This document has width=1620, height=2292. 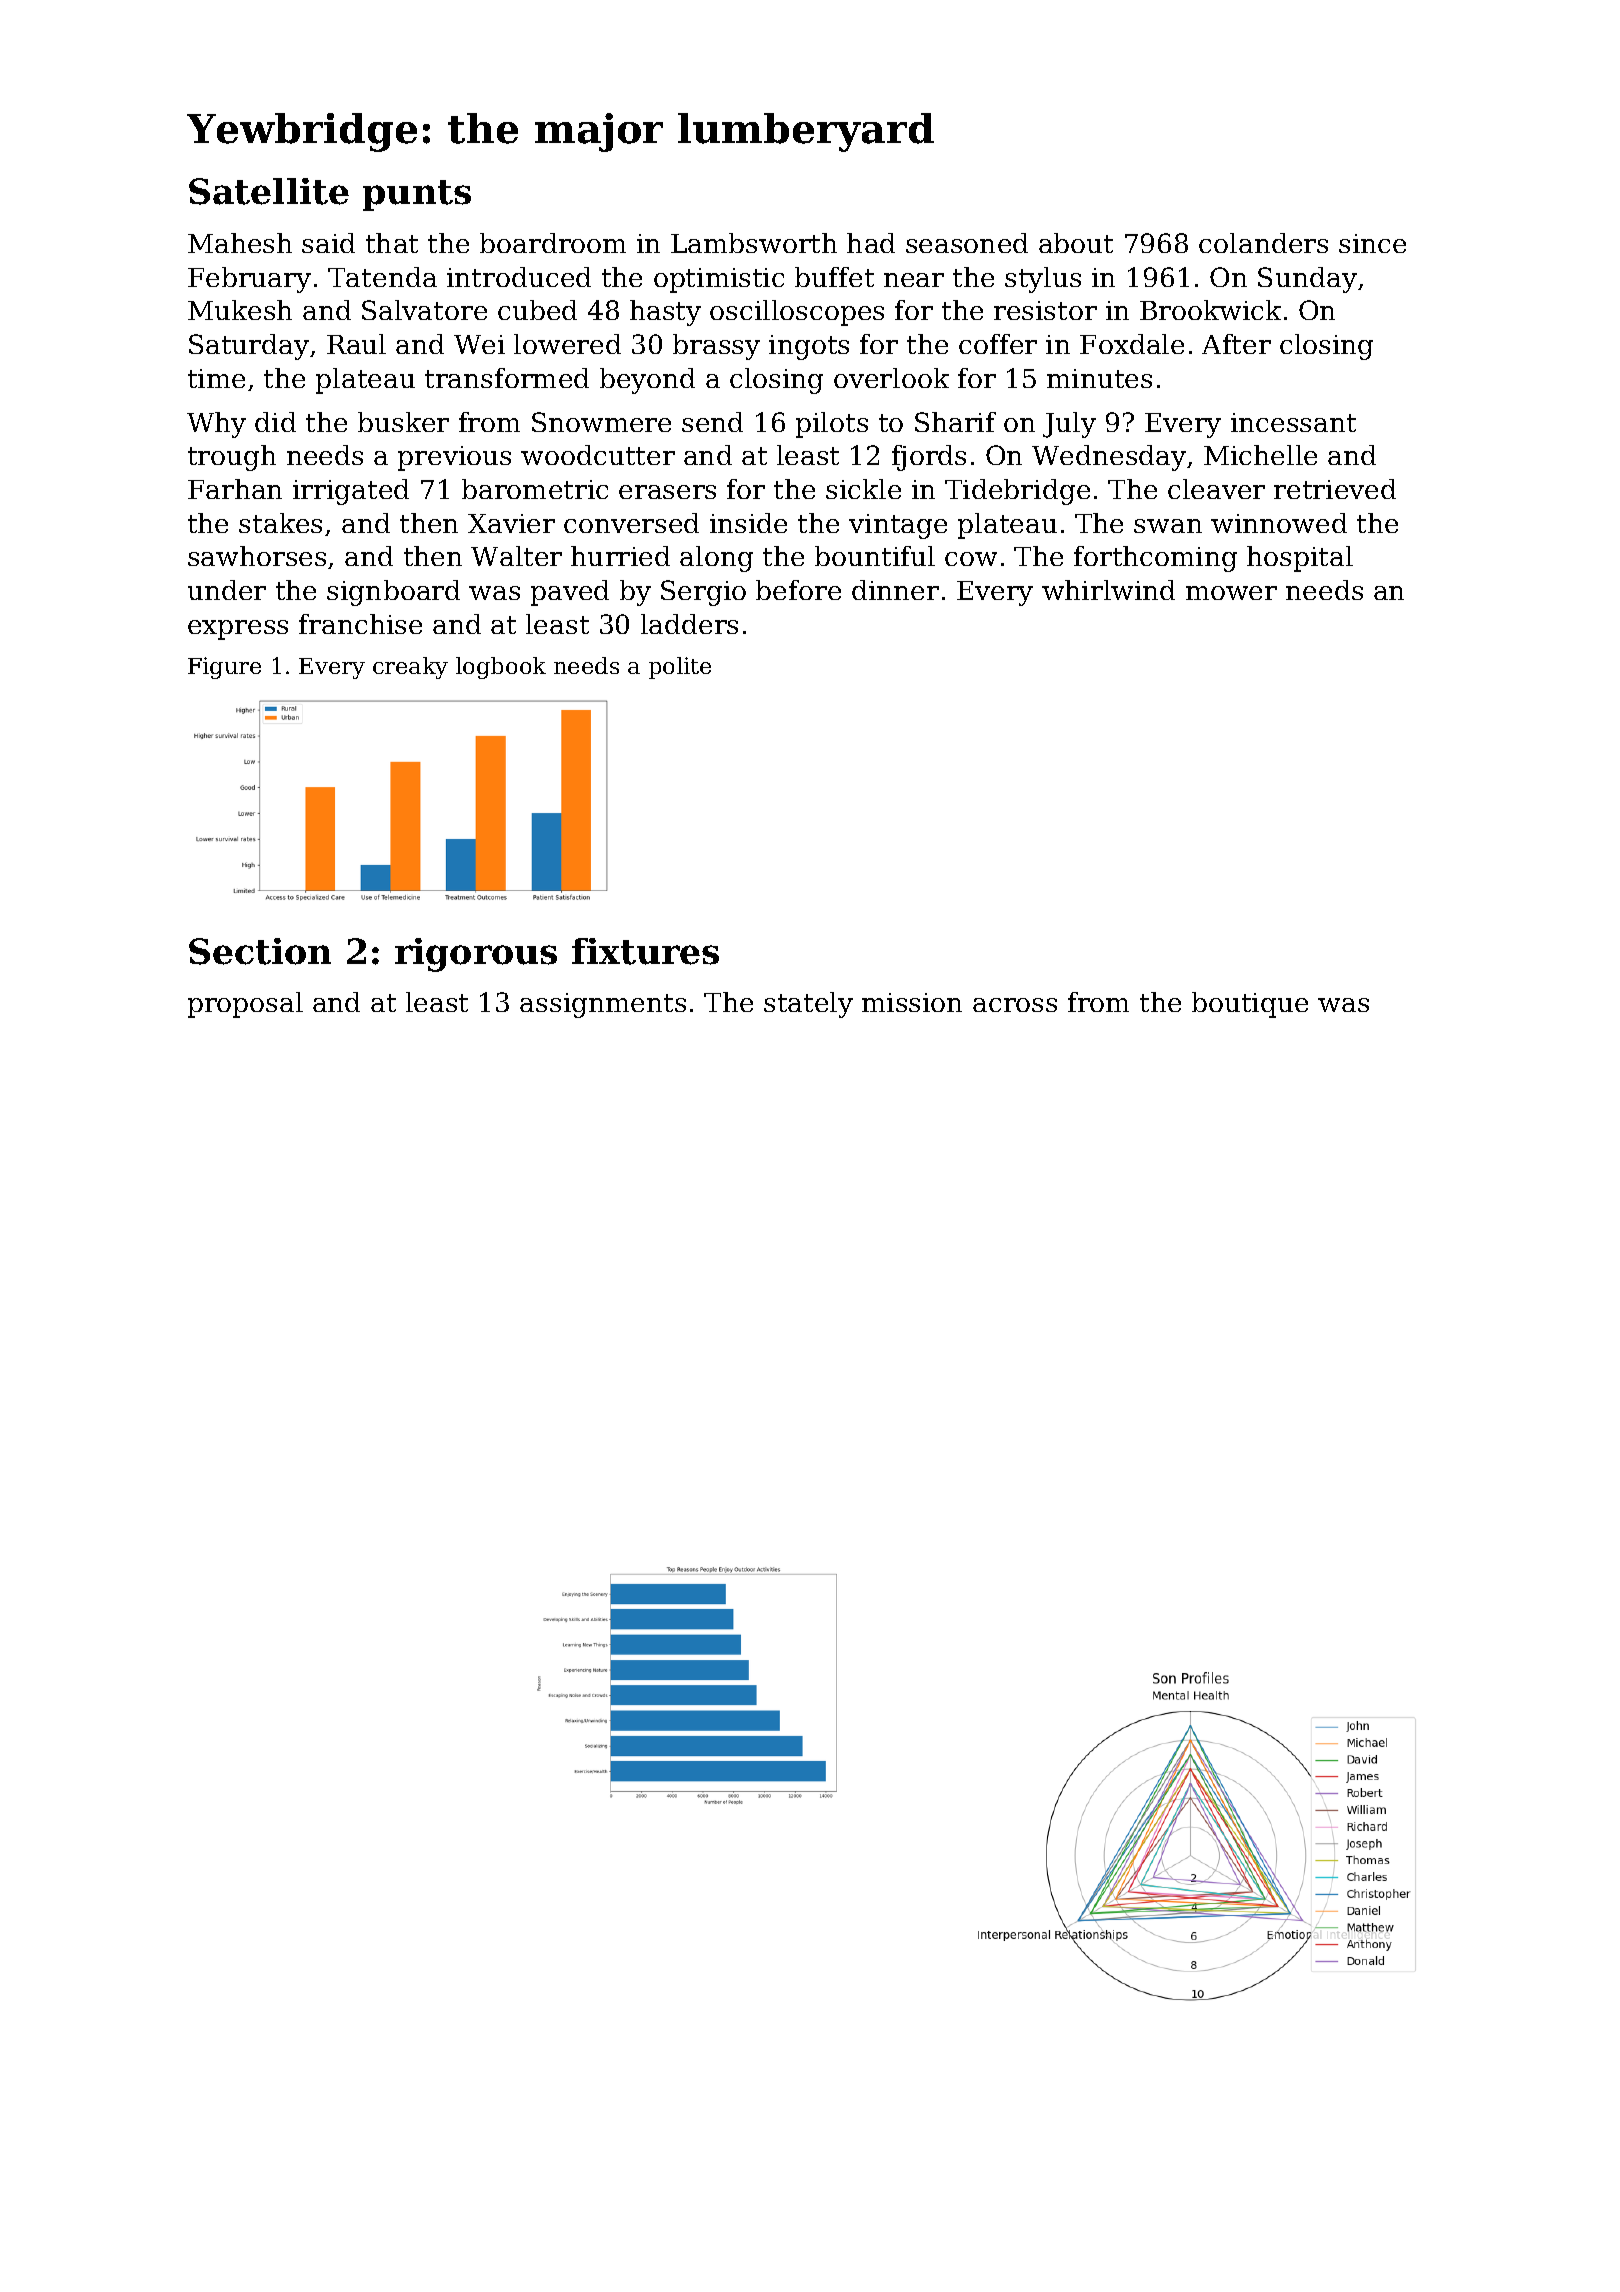 What do you see at coordinates (797, 313) in the document?
I see `oscilloscopes` at bounding box center [797, 313].
